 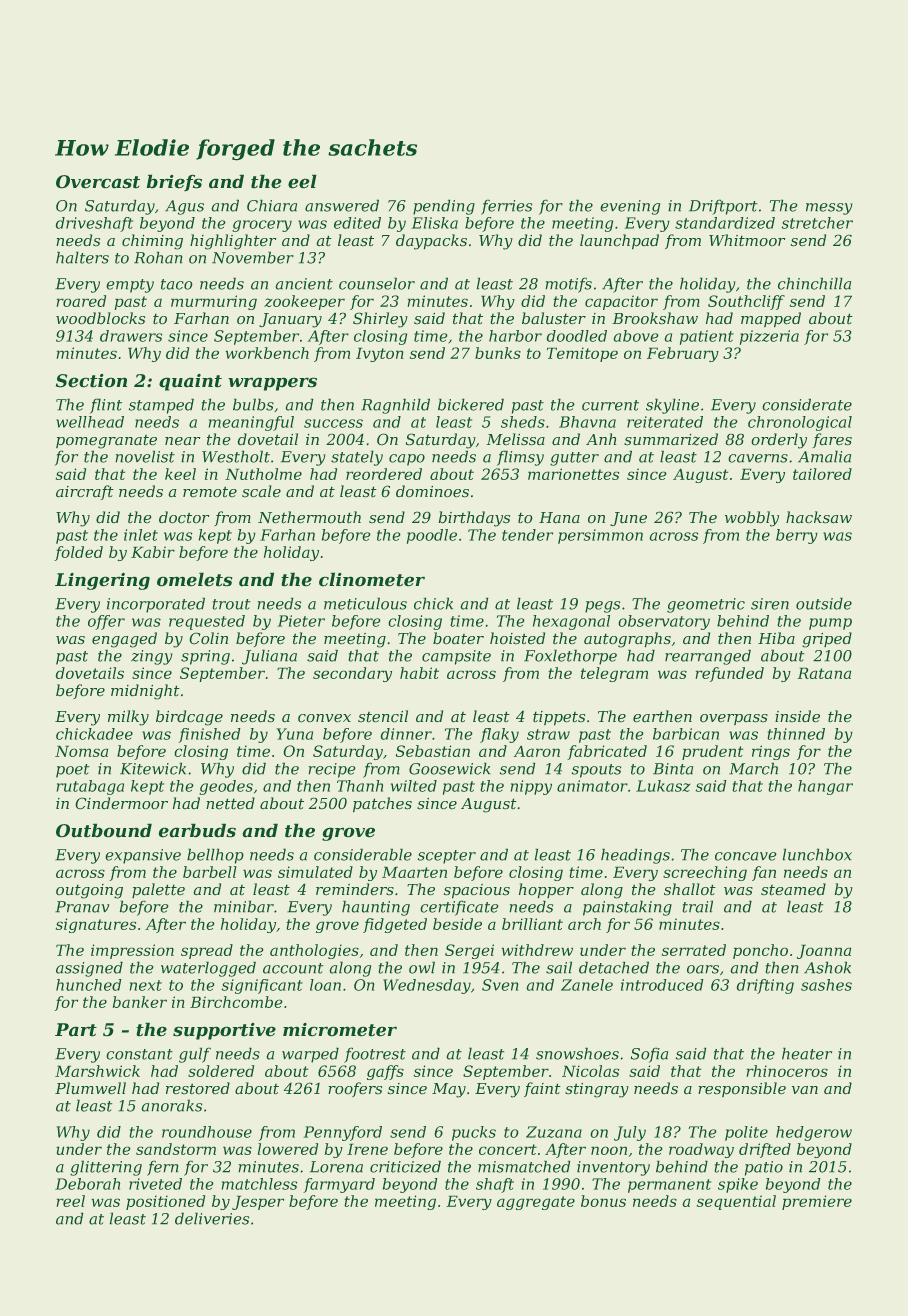 What do you see at coordinates (174, 183) in the screenshot?
I see `briefs` at bounding box center [174, 183].
